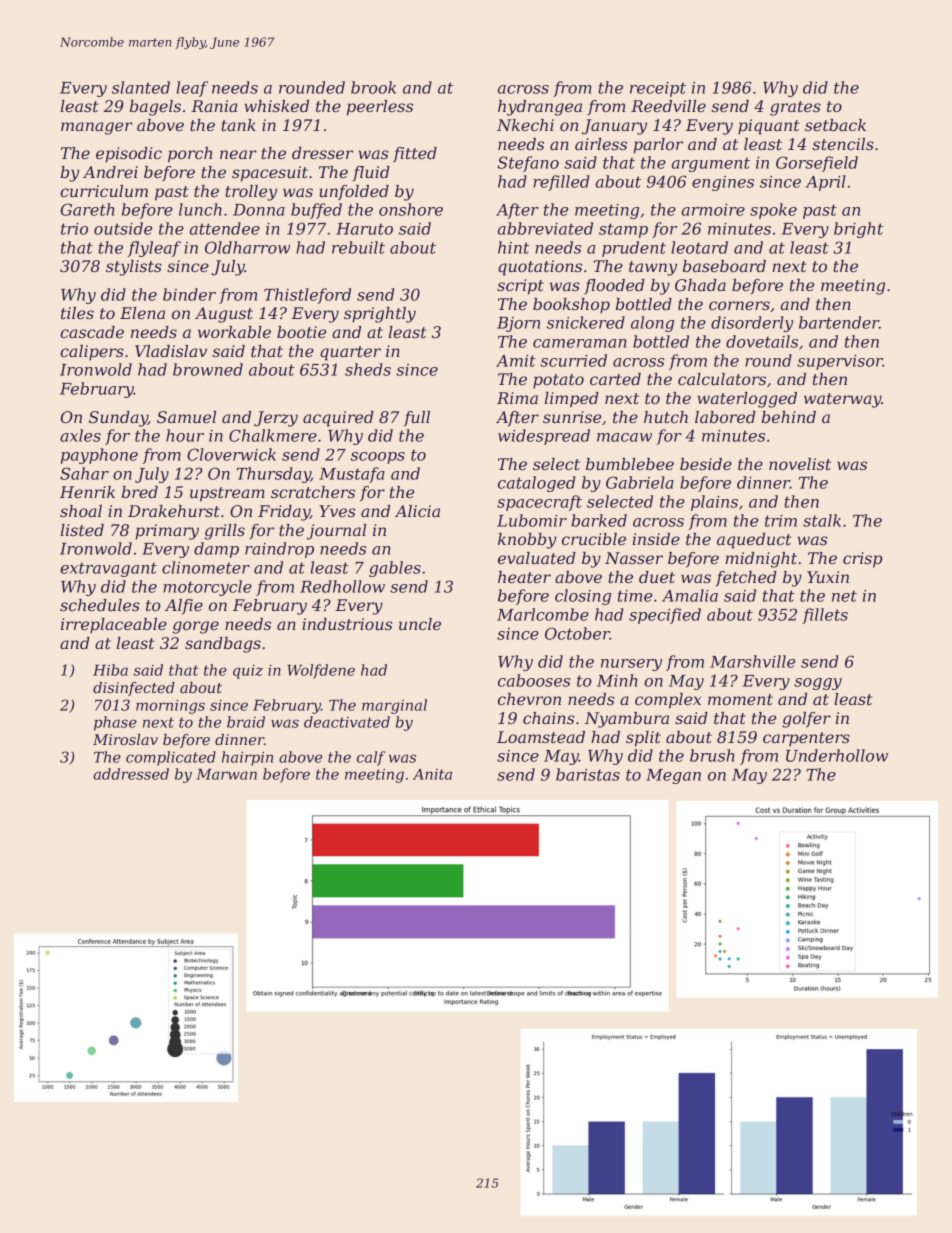 The height and width of the document is (1233, 952). What do you see at coordinates (190, 155) in the document?
I see `porch` at bounding box center [190, 155].
